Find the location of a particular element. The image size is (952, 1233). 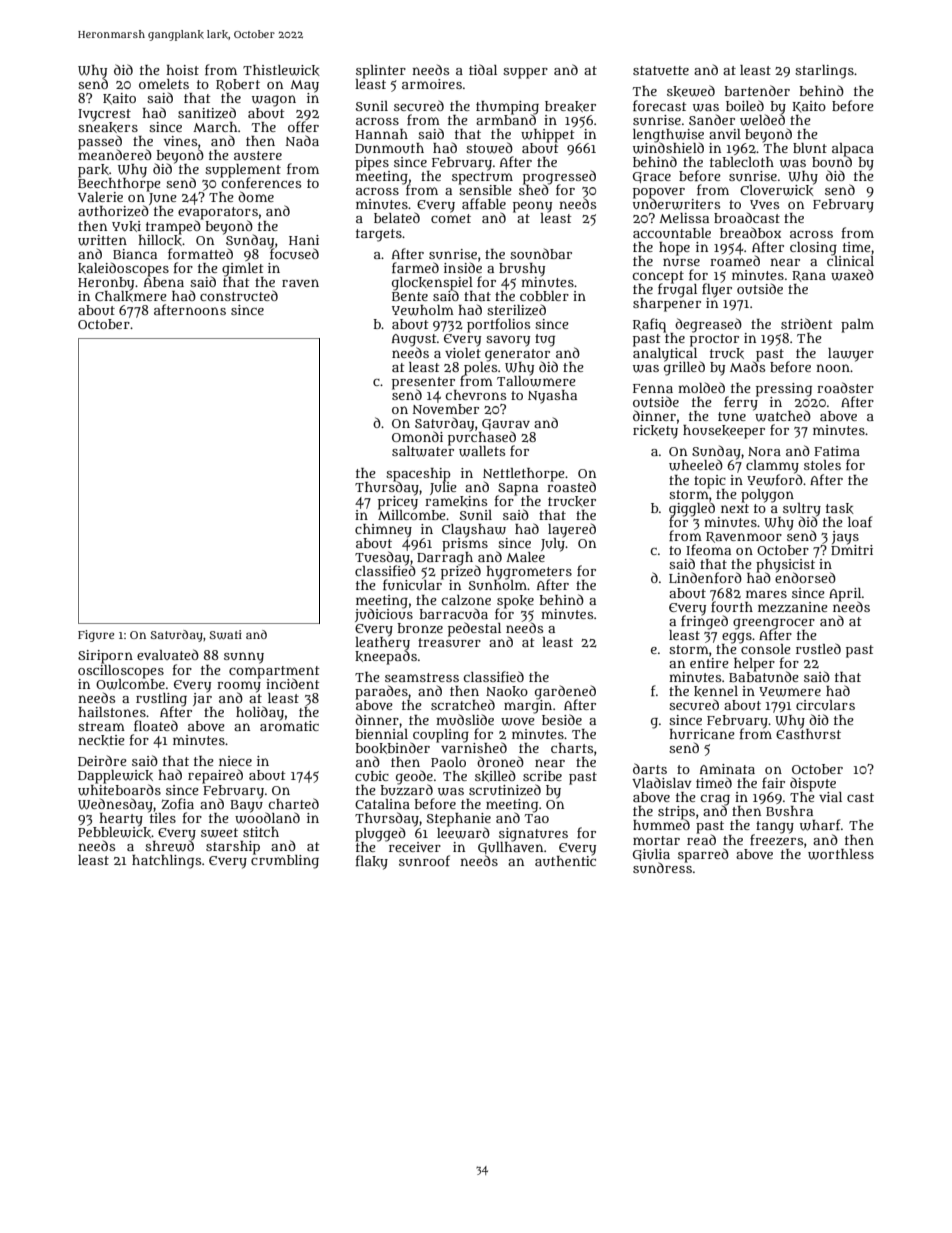

Pebblewick is located at coordinates (114, 832).
